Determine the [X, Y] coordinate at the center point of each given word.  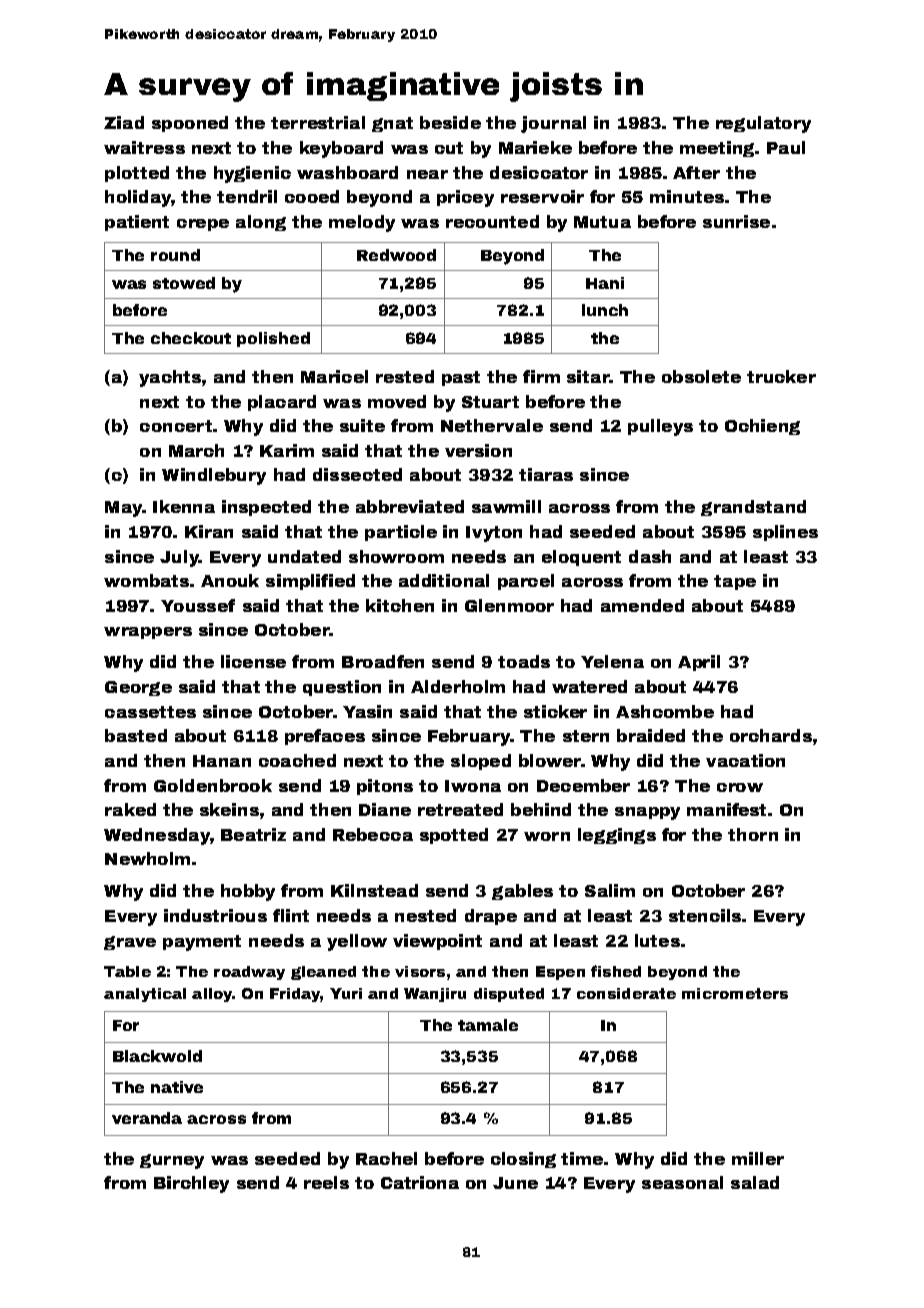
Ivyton [494, 534]
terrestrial [318, 122]
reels [326, 1182]
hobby [248, 892]
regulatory [763, 124]
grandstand [753, 508]
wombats [146, 580]
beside [450, 122]
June [515, 1183]
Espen [560, 973]
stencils [705, 915]
